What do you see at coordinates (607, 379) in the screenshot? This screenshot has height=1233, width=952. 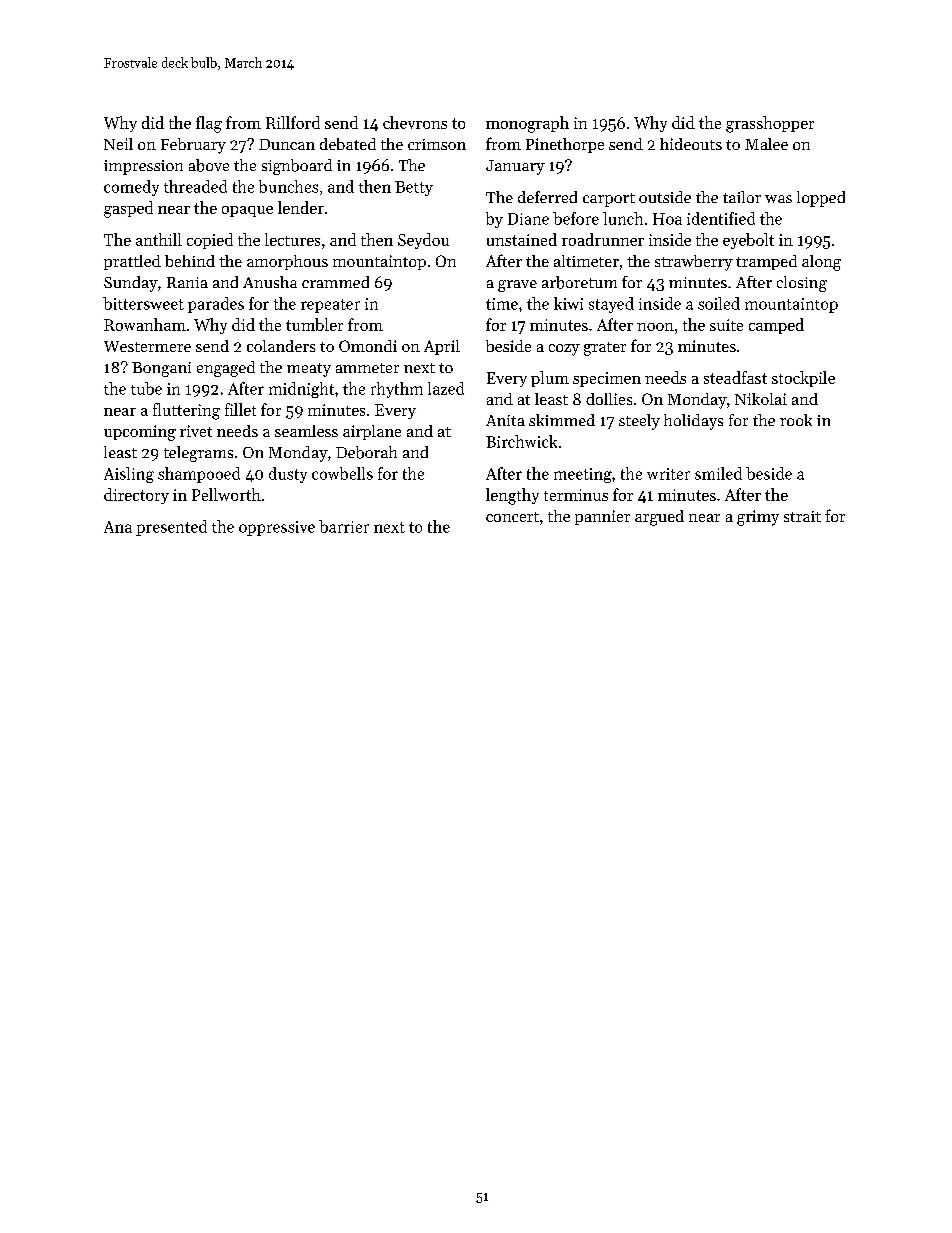 I see `specimen` at bounding box center [607, 379].
